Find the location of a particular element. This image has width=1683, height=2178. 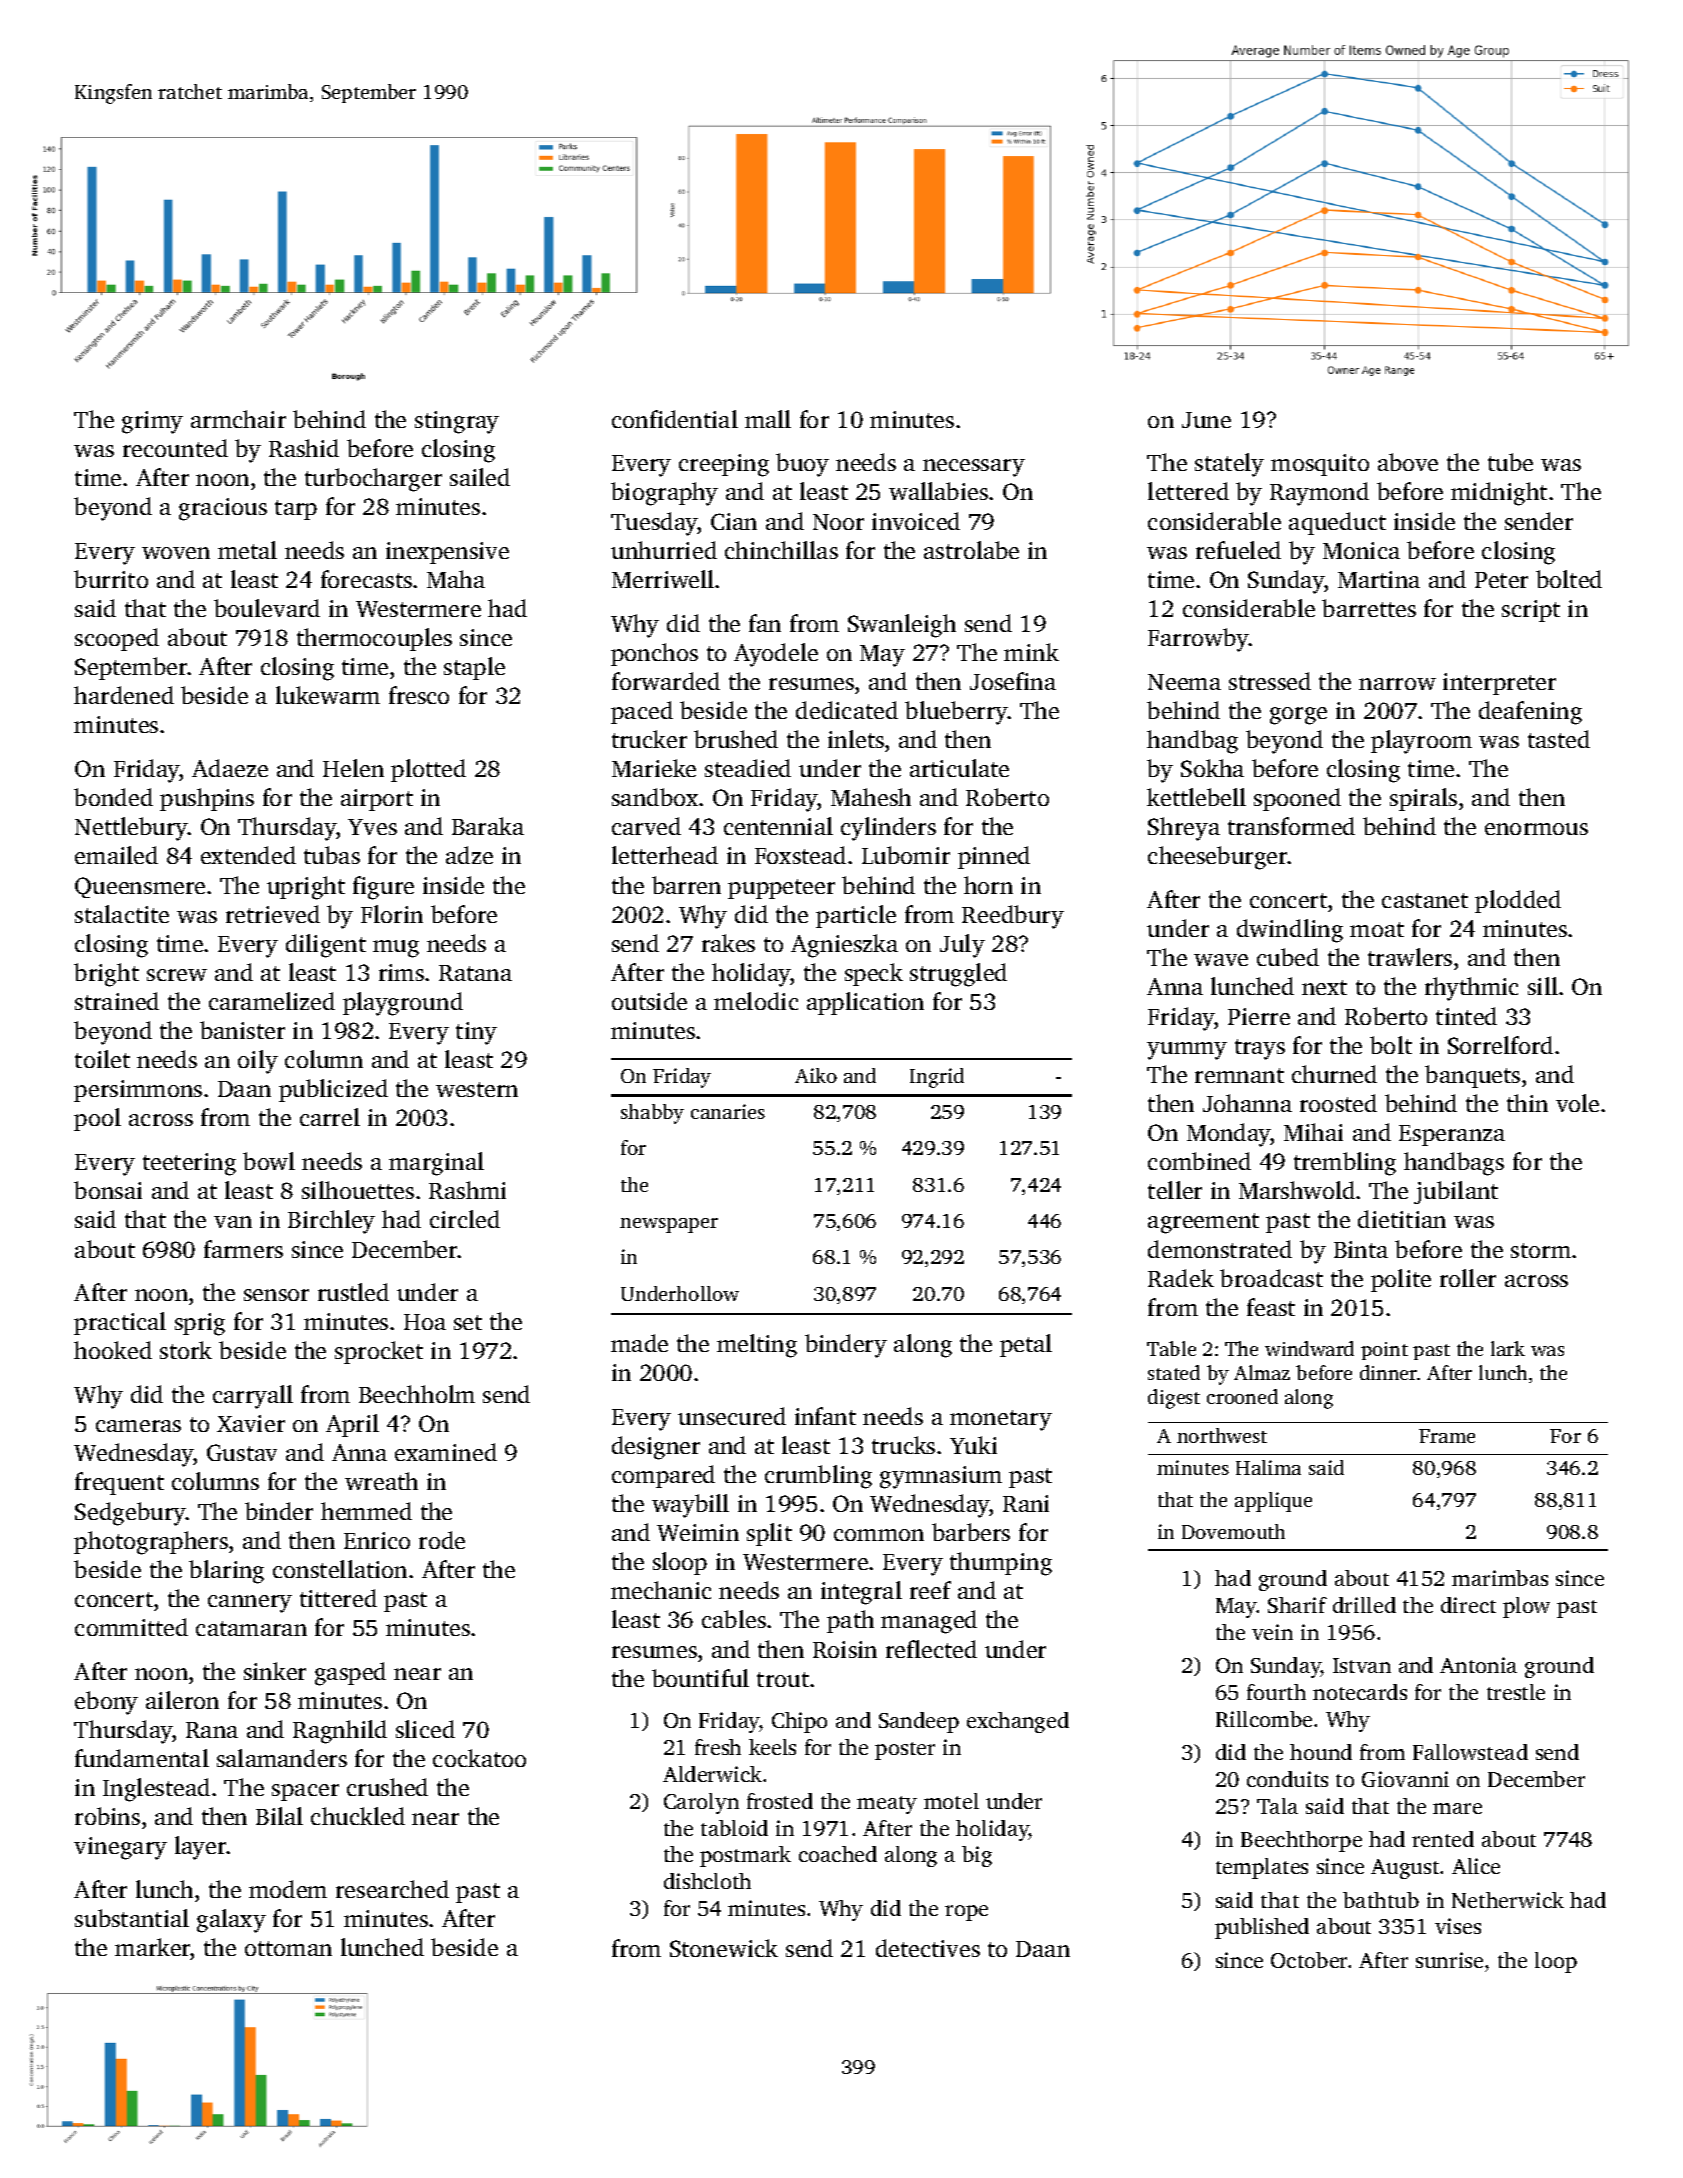

mall is located at coordinates (768, 419).
